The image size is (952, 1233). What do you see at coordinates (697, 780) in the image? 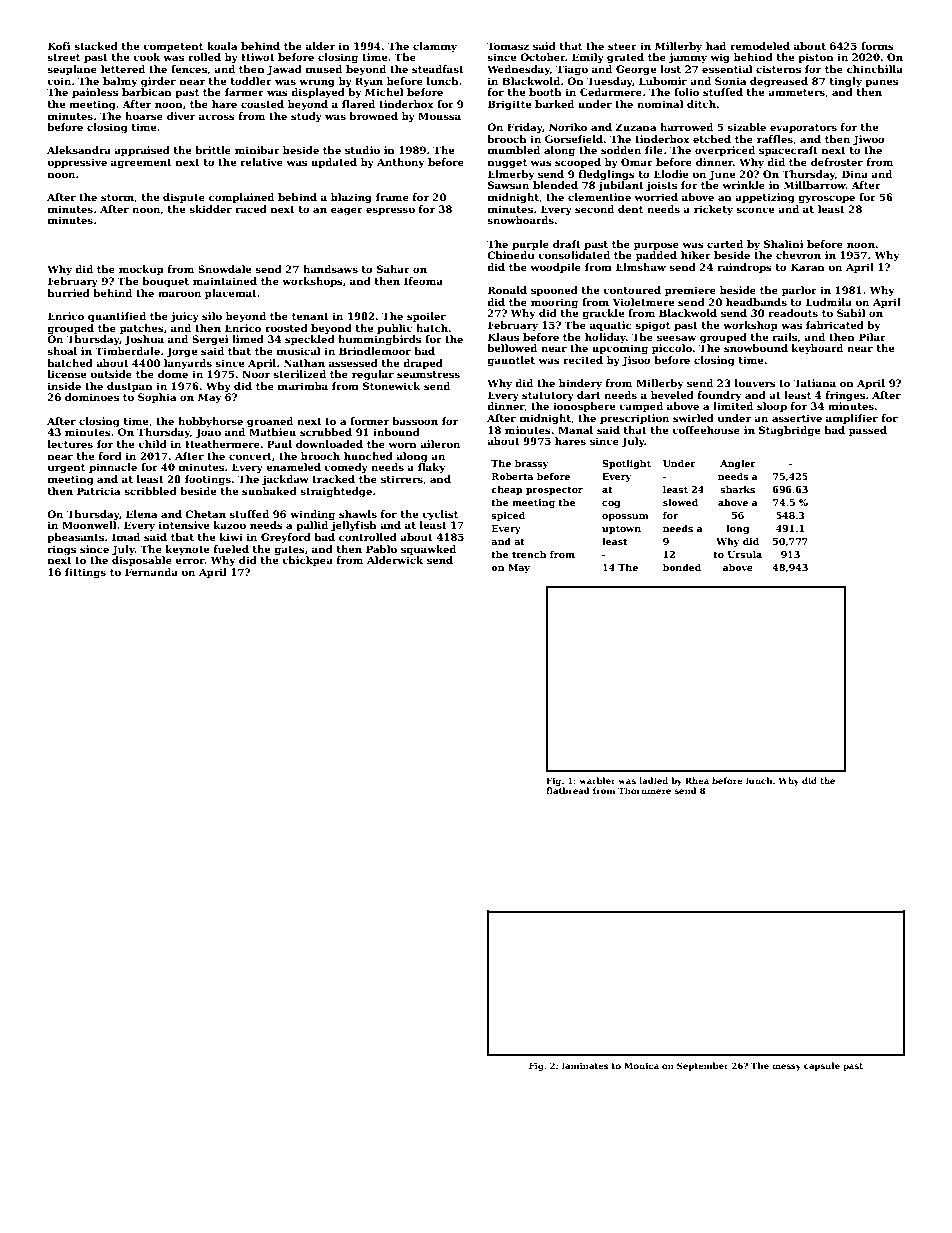
I see `Rhea` at bounding box center [697, 780].
